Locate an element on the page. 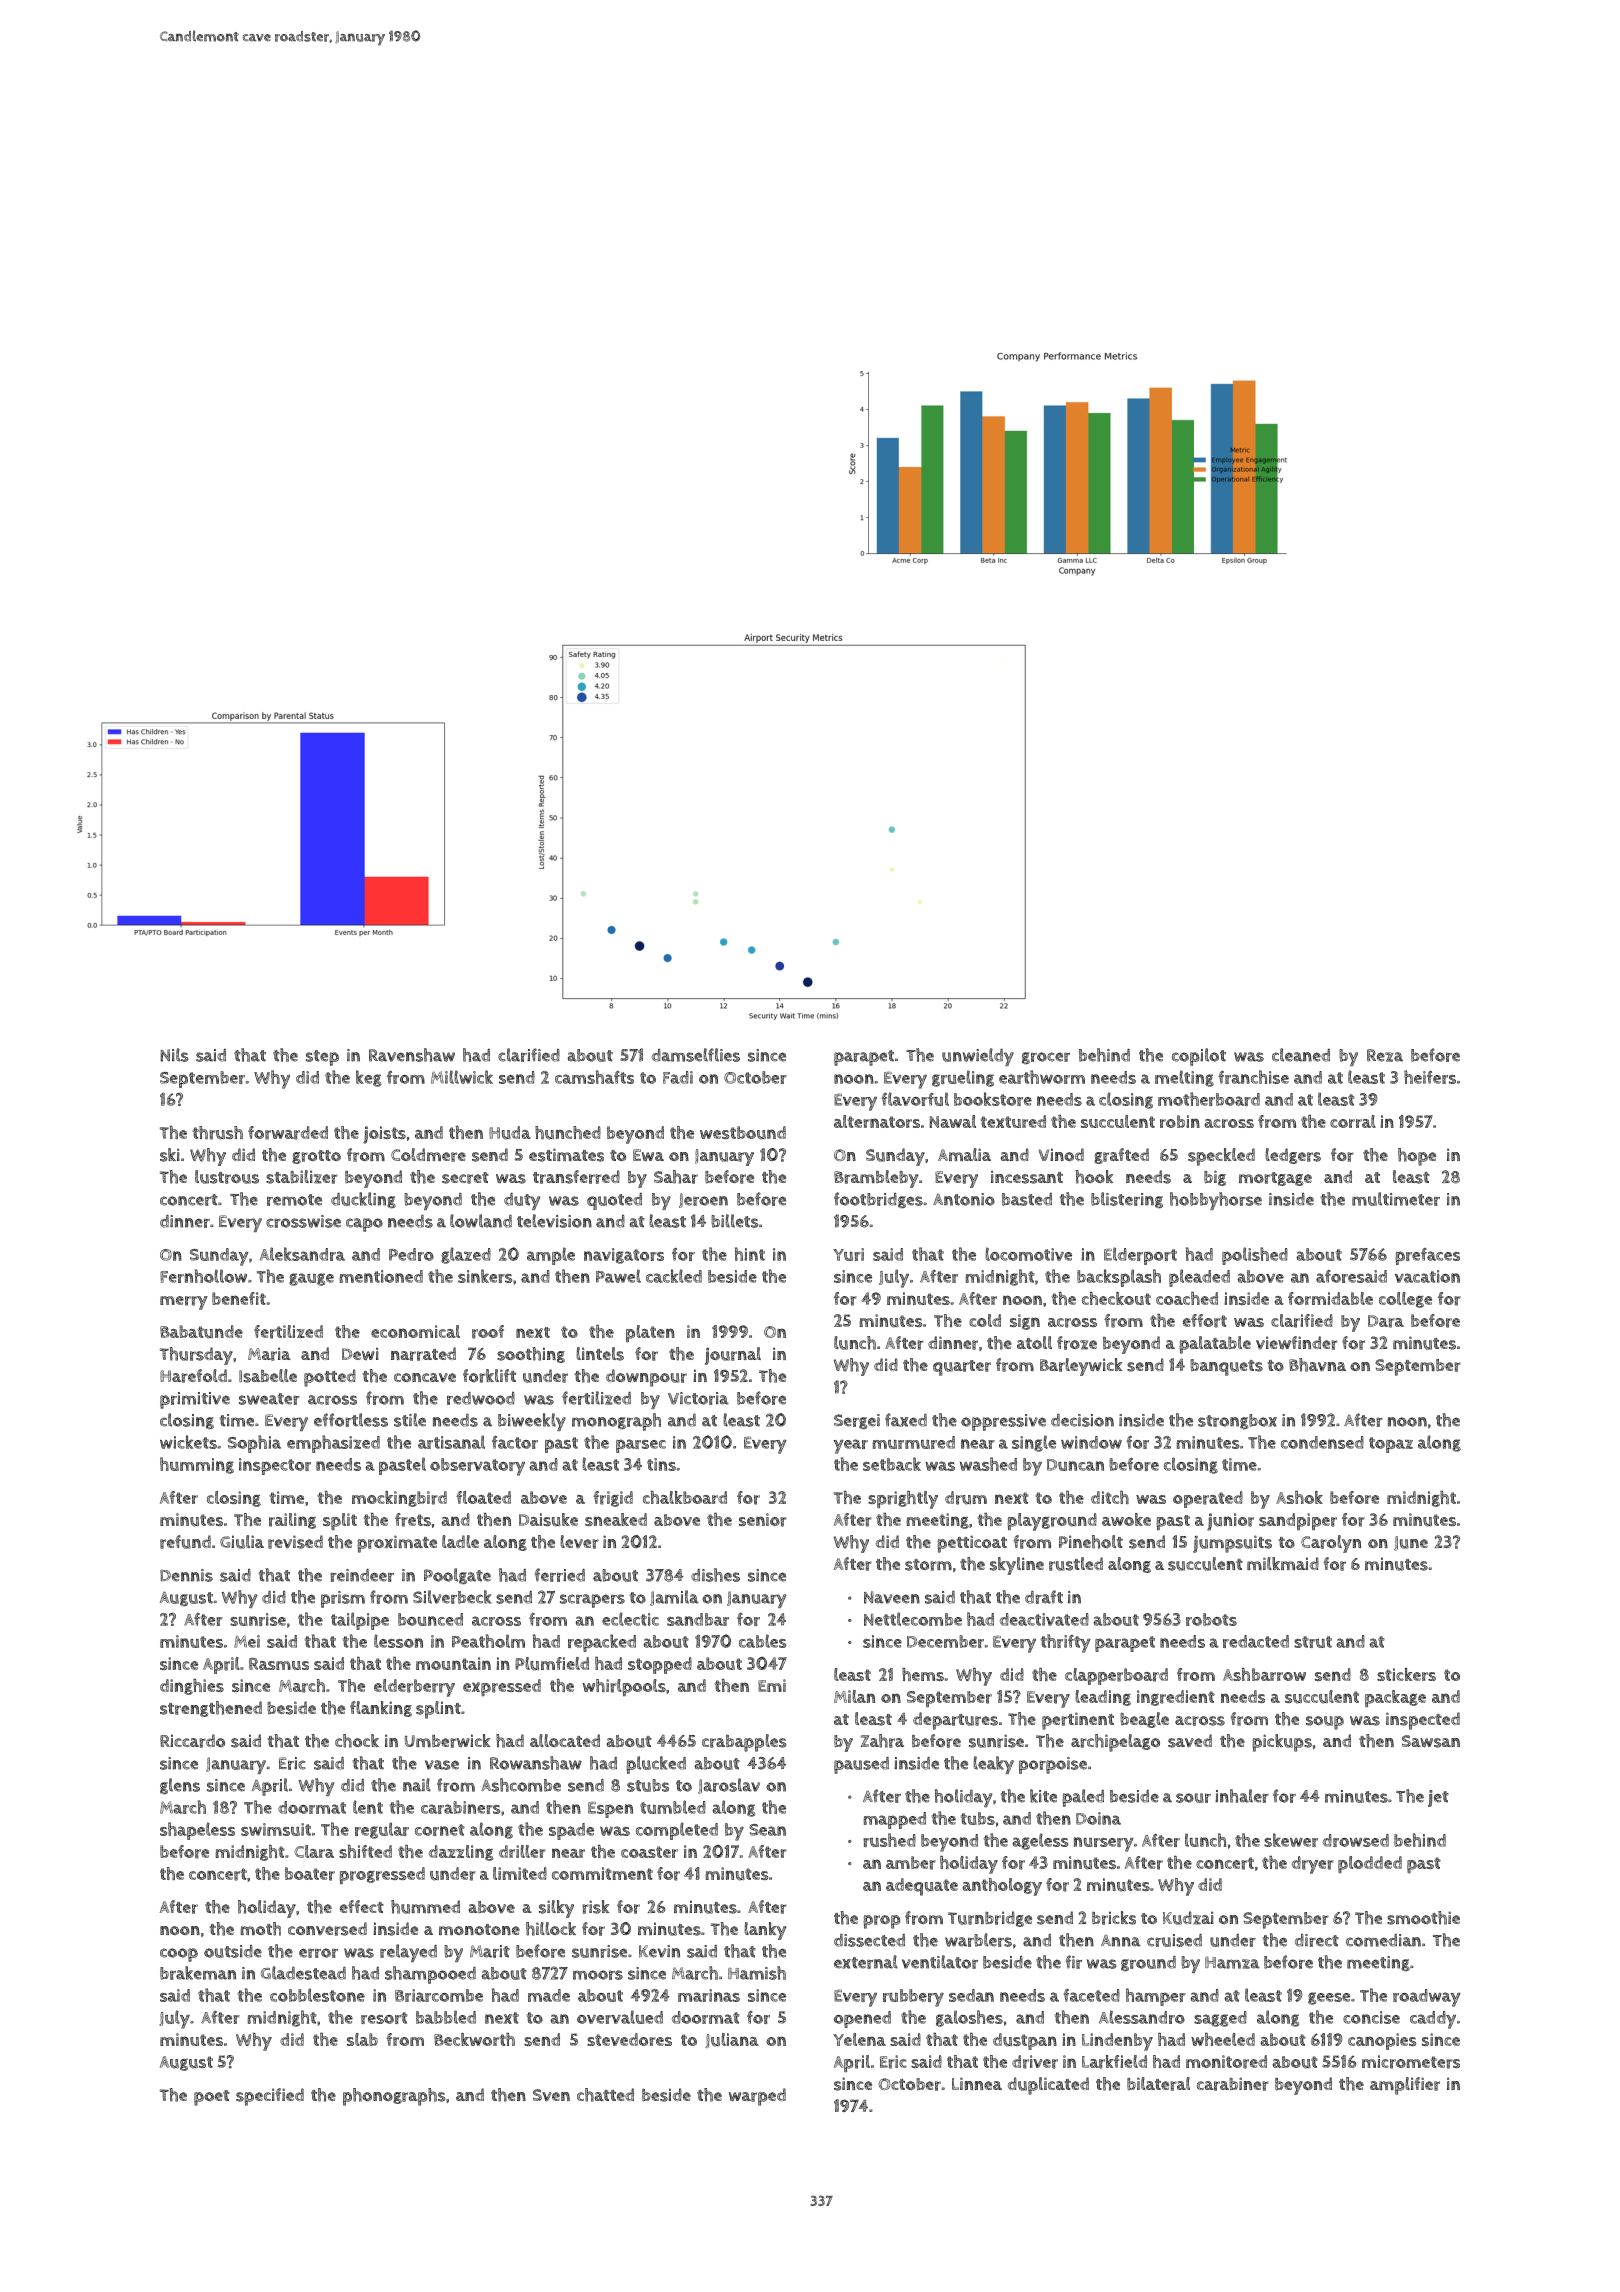  Linnea is located at coordinates (977, 2083).
